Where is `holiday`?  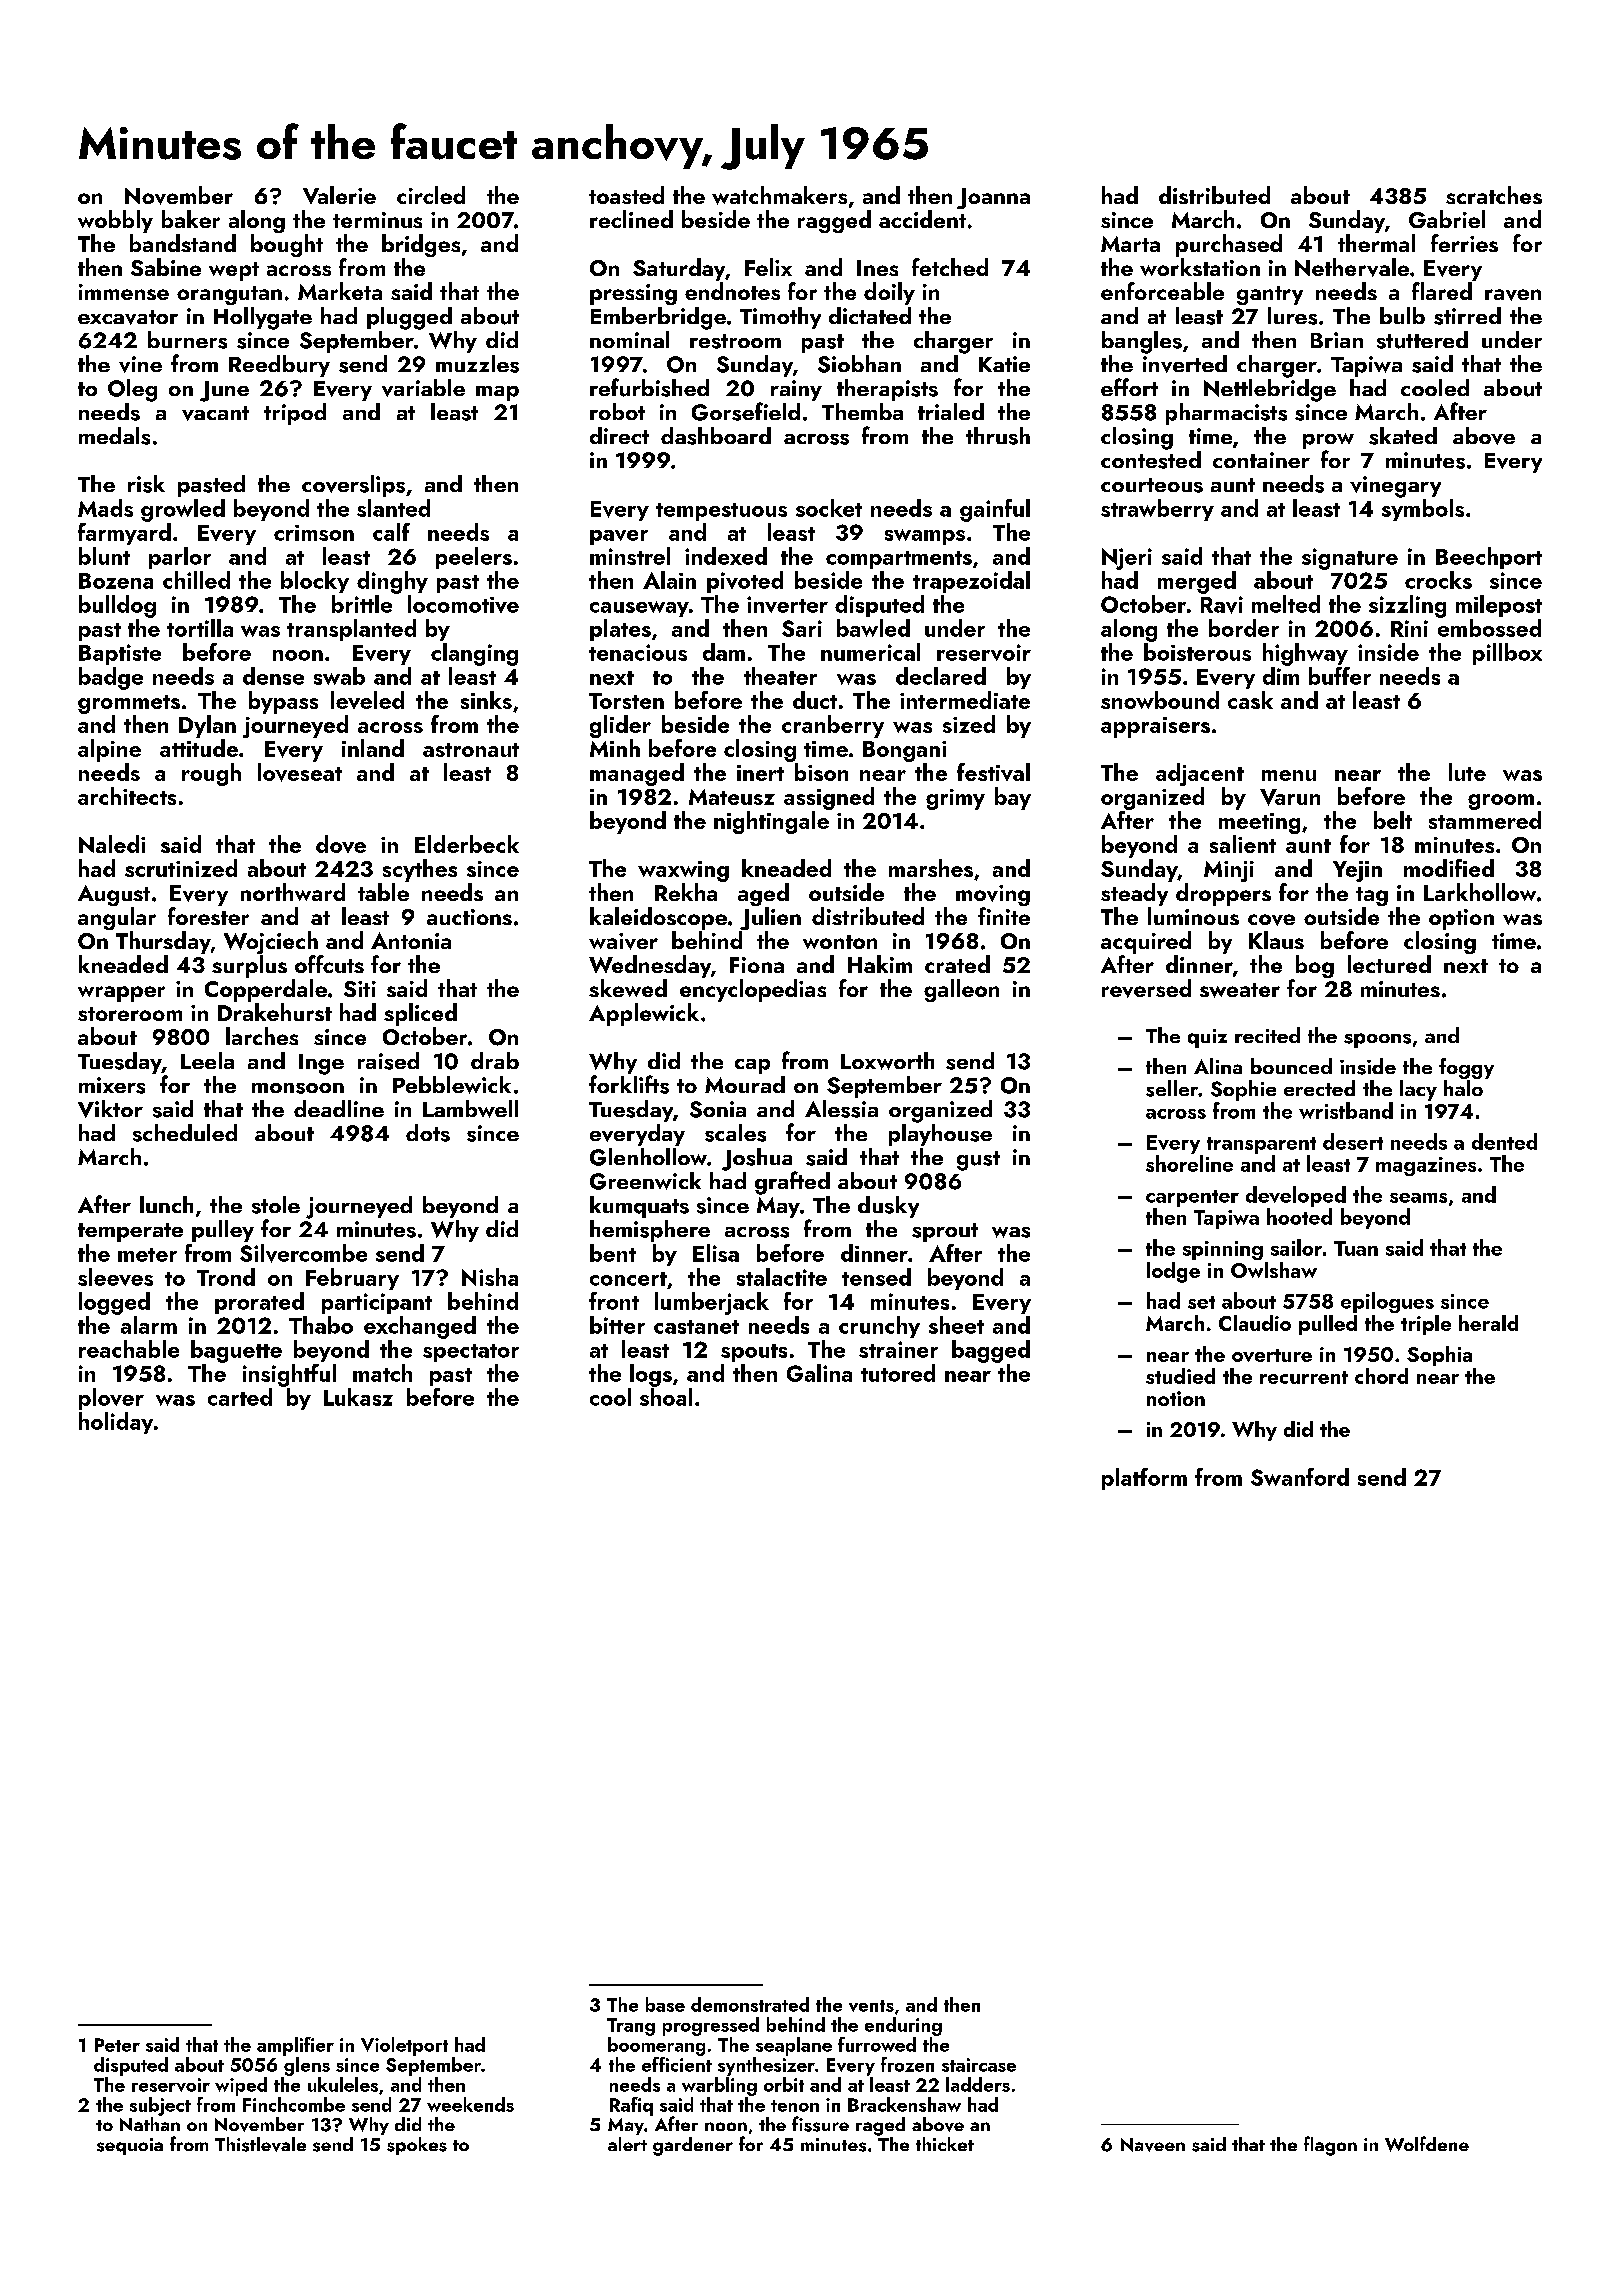 holiday is located at coordinates (116, 1423).
